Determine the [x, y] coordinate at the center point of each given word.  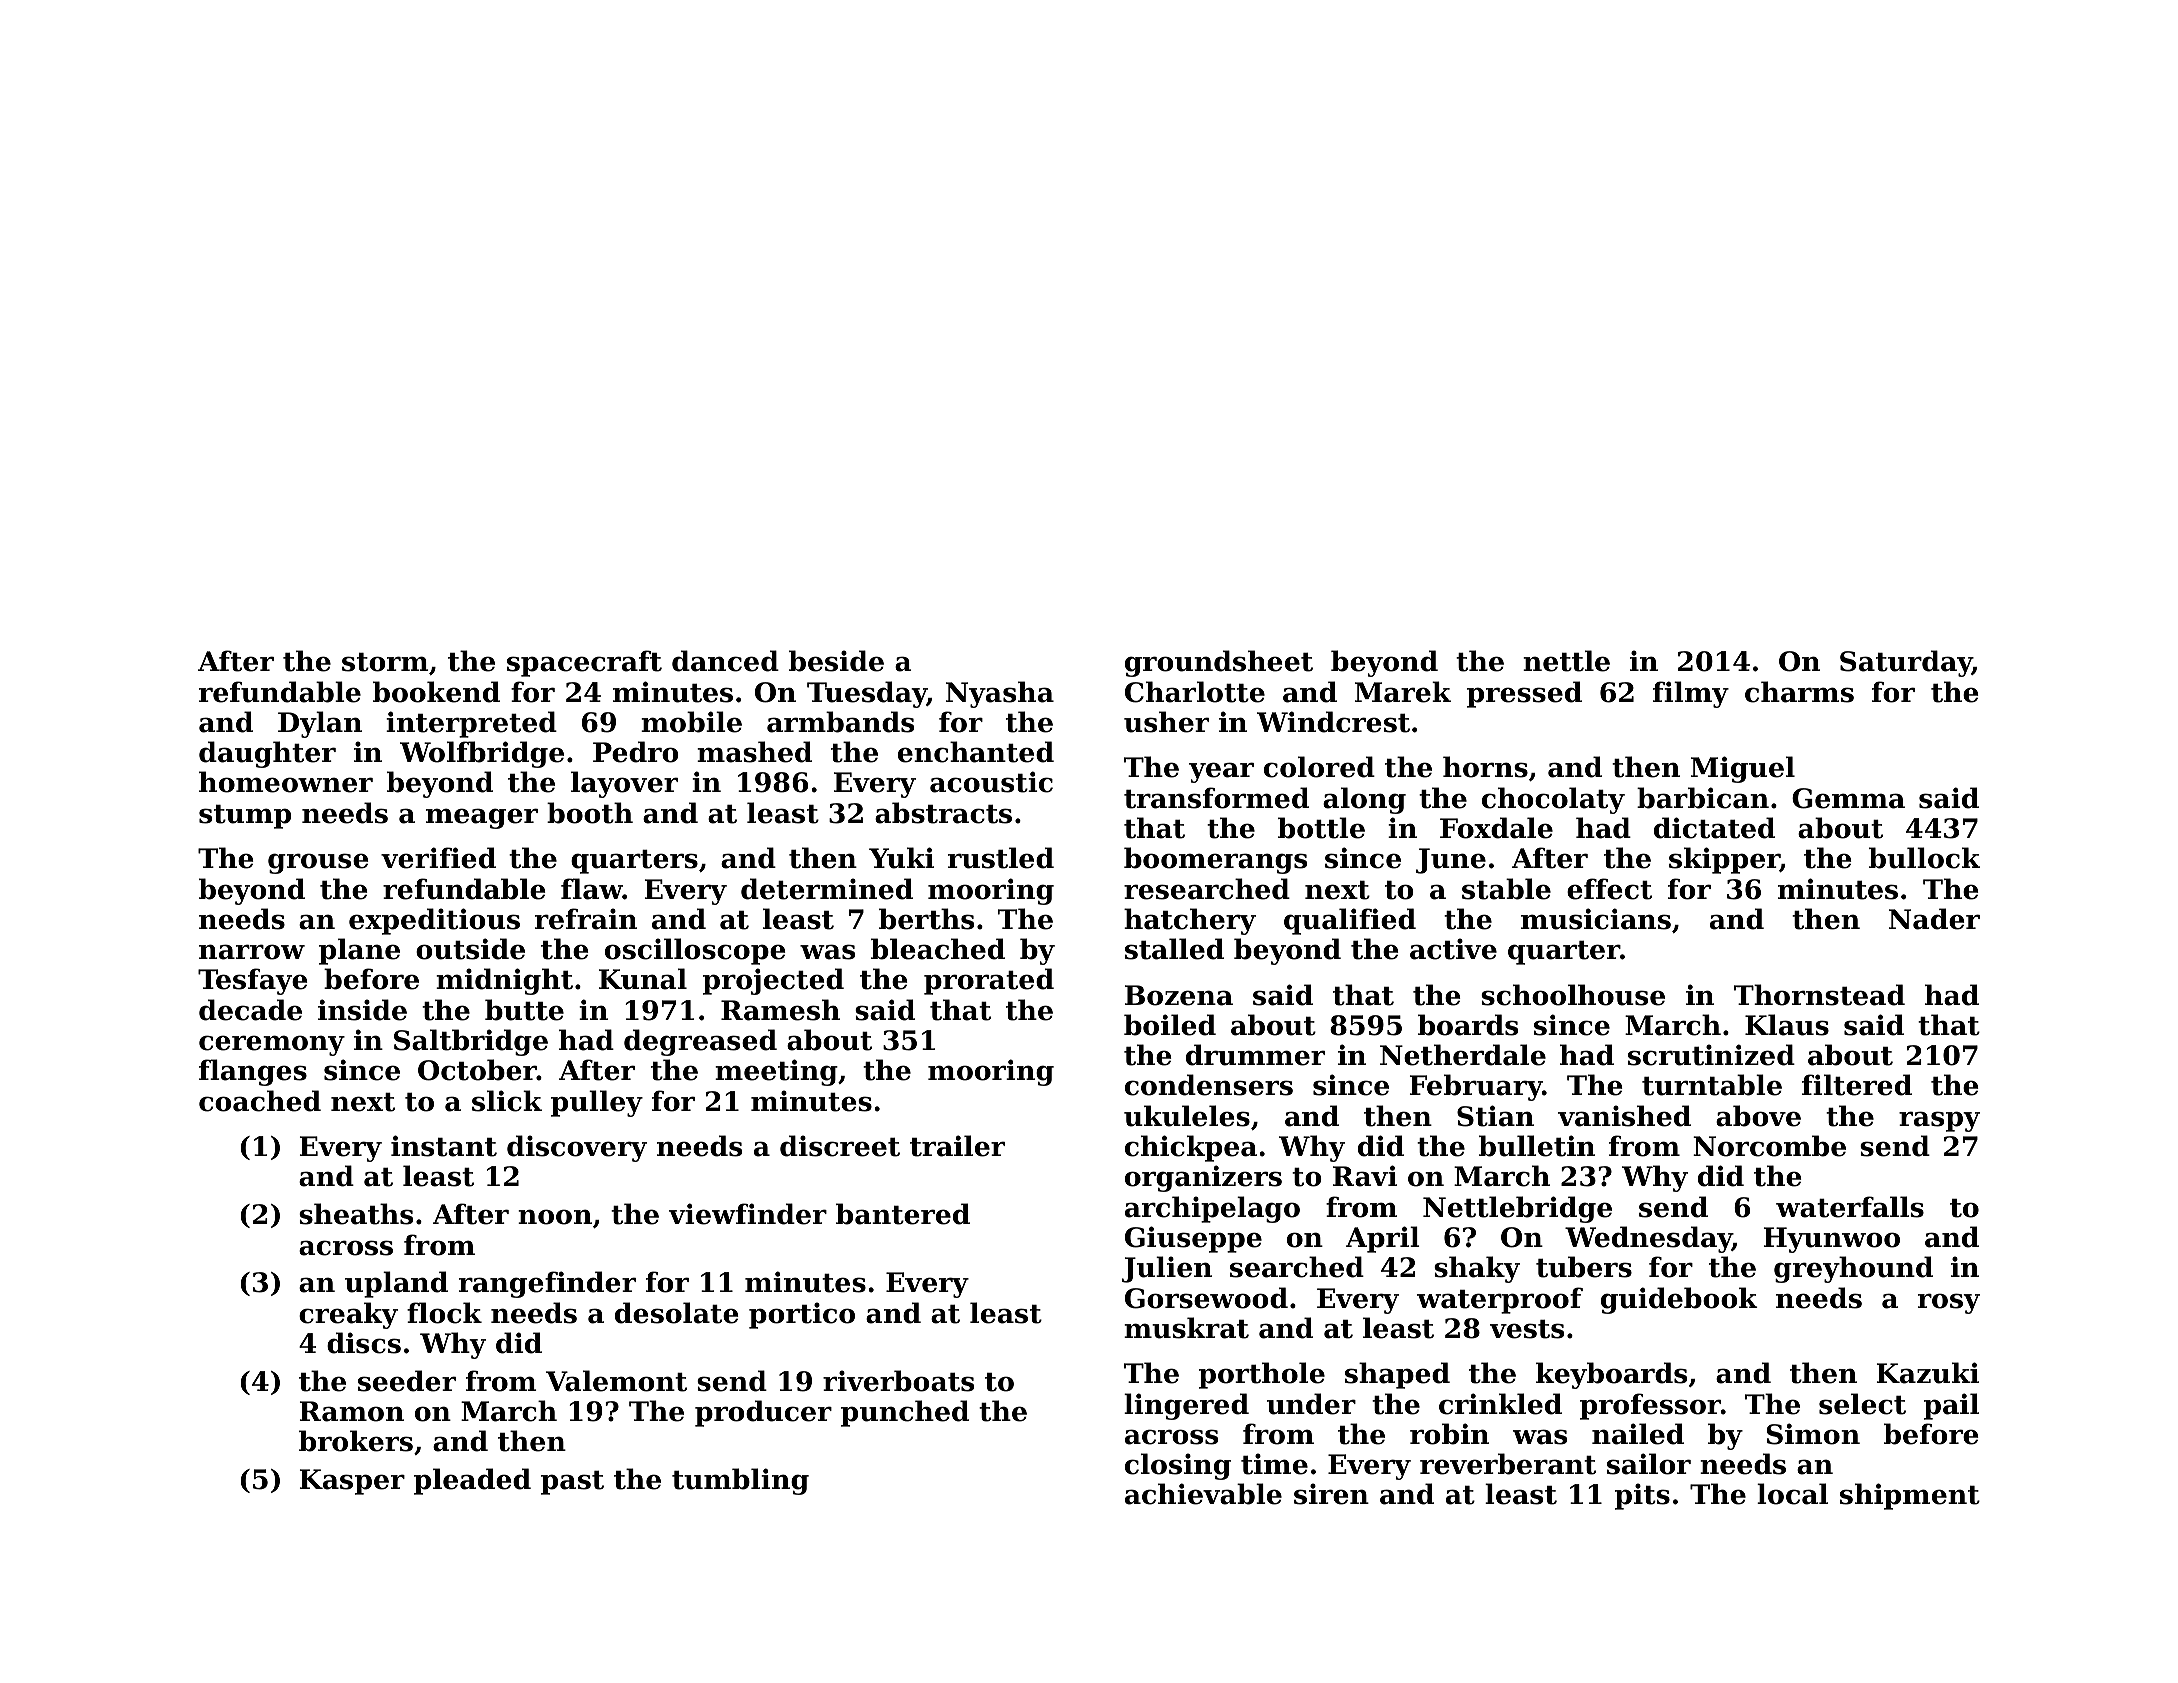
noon [555, 1217]
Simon [1813, 1434]
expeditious [434, 921]
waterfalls [1850, 1207]
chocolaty [1553, 800]
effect [1609, 889]
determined [827, 889]
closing [1178, 1466]
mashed [754, 752]
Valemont [616, 1381]
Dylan [320, 724]
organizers [1203, 1178]
